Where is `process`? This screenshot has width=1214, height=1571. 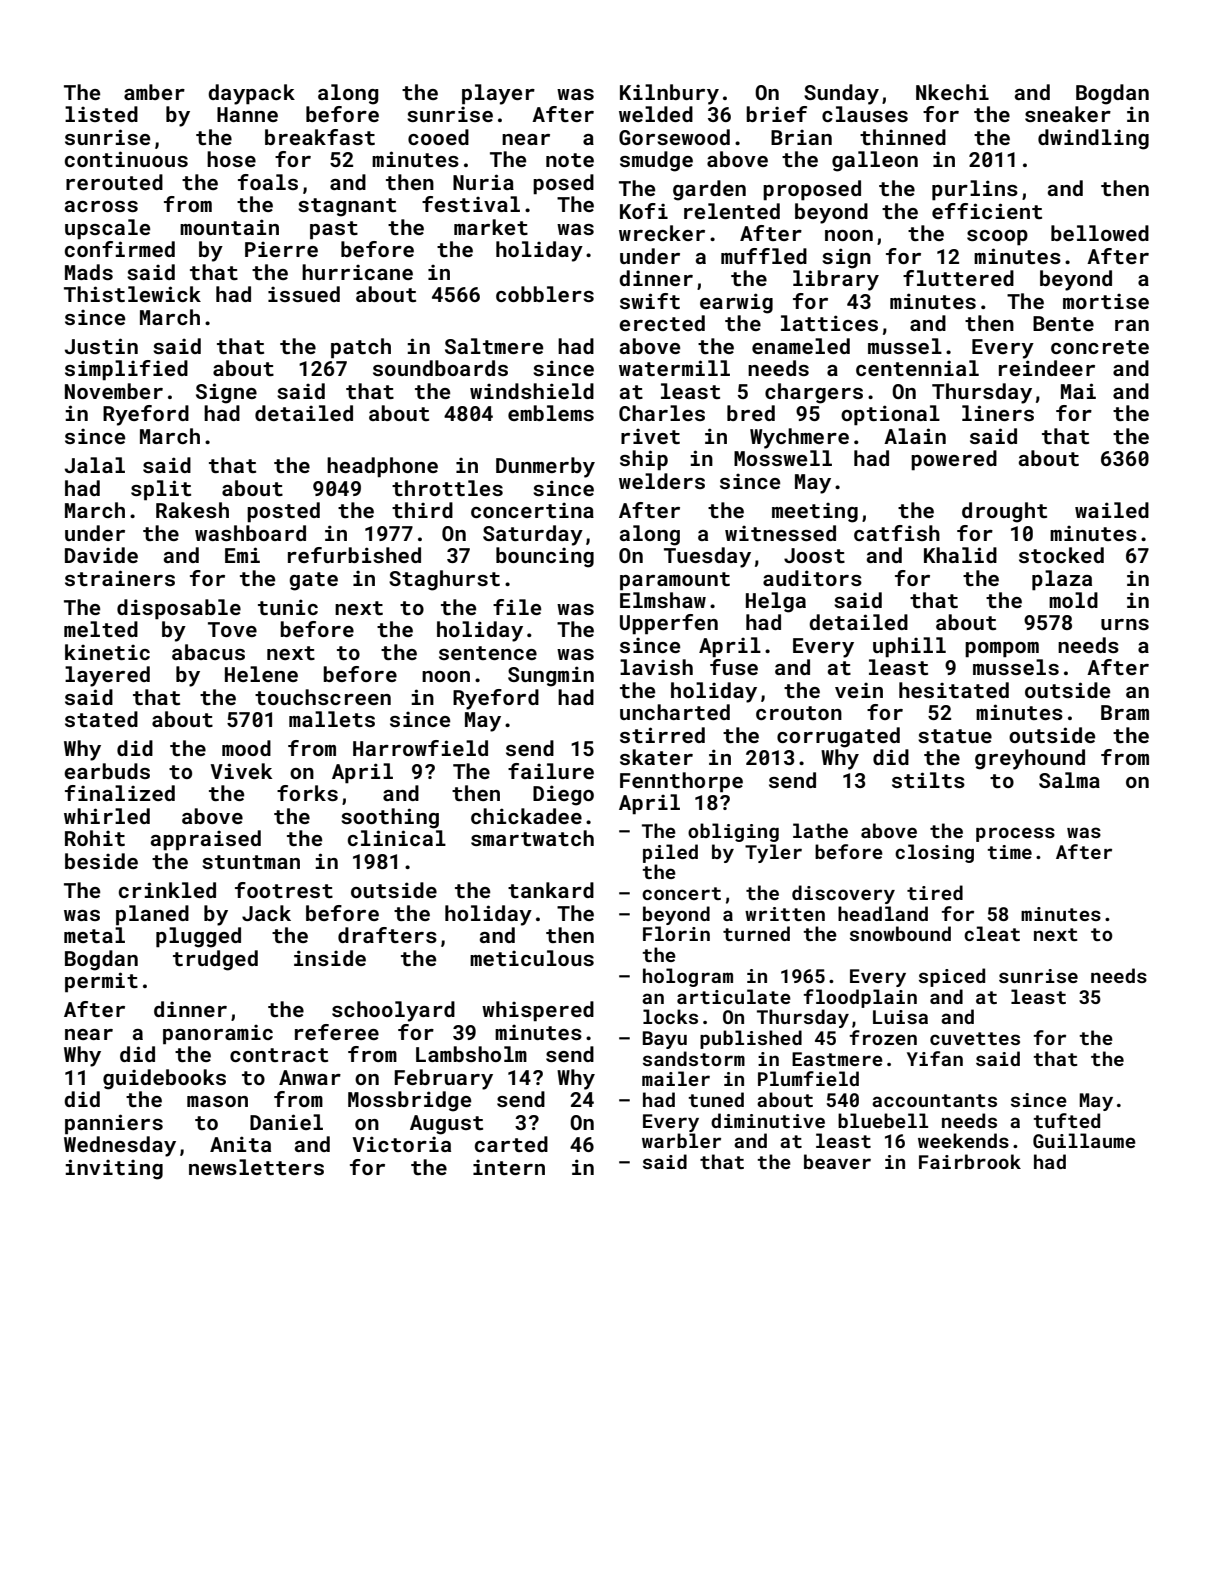 process is located at coordinates (1015, 834).
